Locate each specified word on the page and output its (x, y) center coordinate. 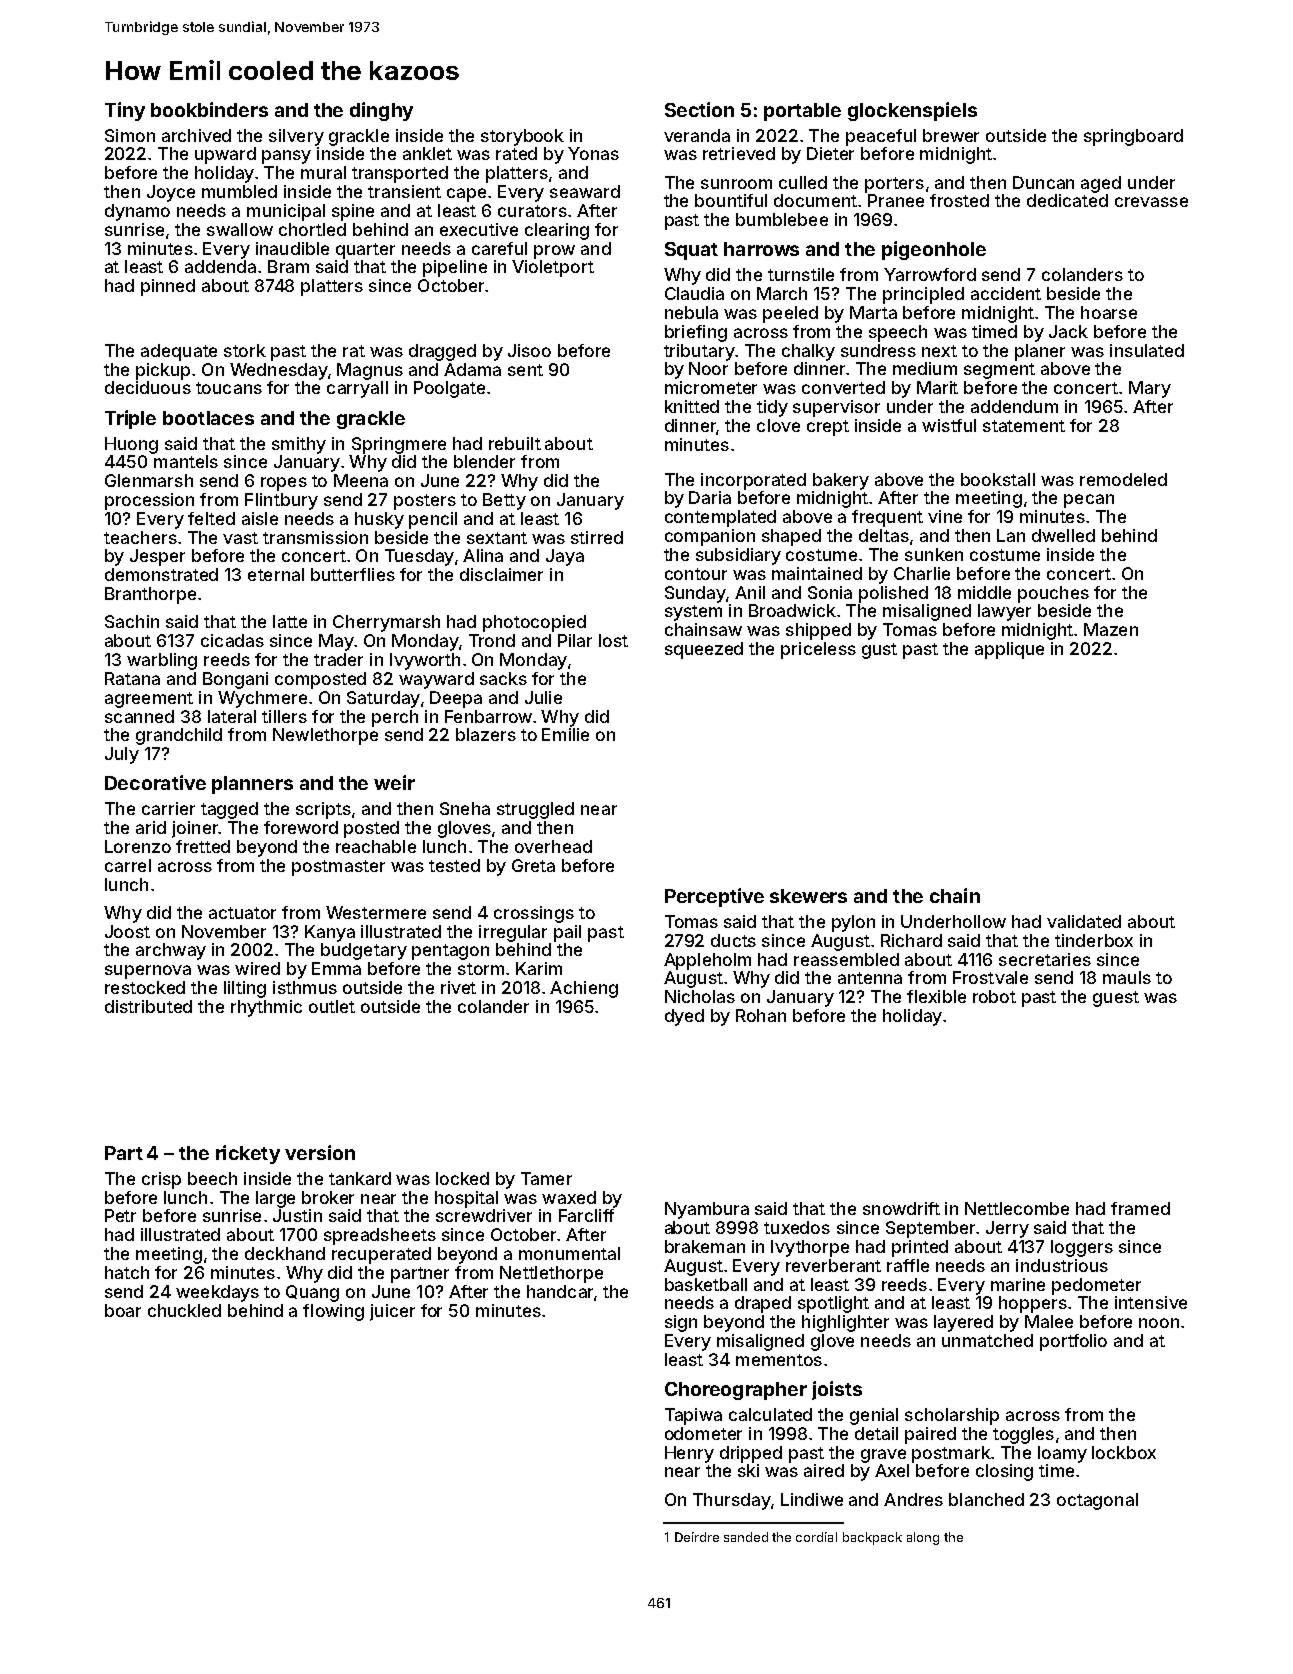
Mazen (1111, 629)
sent (525, 370)
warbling (162, 661)
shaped (791, 537)
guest (1116, 999)
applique (1009, 650)
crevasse (1151, 202)
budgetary (364, 951)
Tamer (546, 1178)
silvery (296, 137)
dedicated (1067, 200)
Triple (130, 419)
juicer (392, 1312)
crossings (534, 914)
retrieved (739, 153)
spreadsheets (380, 1236)
